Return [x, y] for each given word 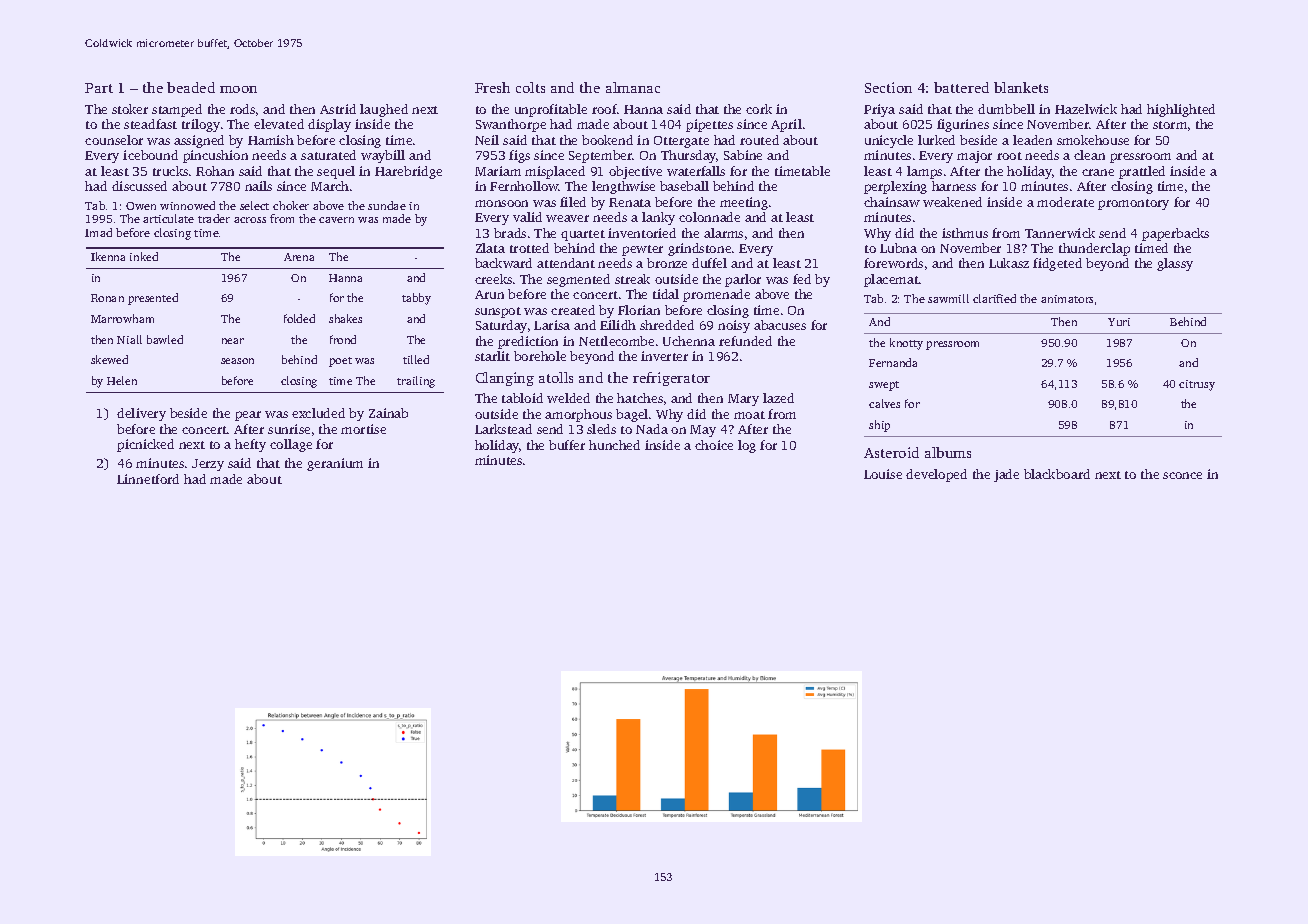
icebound [150, 155]
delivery [141, 414]
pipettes [709, 125]
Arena [299, 257]
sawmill [948, 298]
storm [1170, 125]
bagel [632, 415]
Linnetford [148, 479]
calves [884, 403]
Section [888, 87]
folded [299, 318]
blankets [1021, 87]
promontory [1133, 204]
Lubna [898, 248]
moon [238, 89]
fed [802, 279]
